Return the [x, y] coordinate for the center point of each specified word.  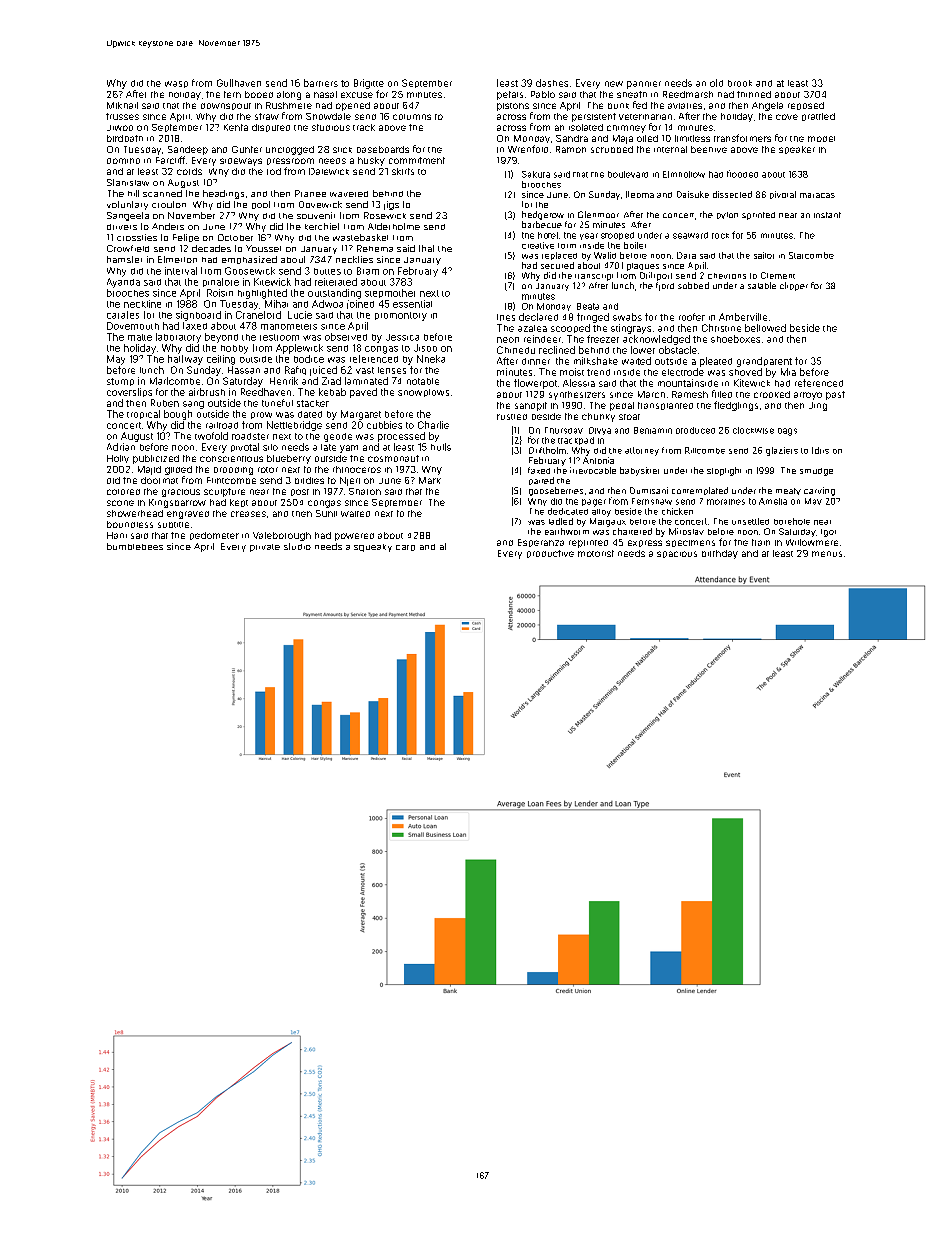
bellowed [765, 328]
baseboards [383, 149]
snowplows [423, 393]
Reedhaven [266, 392]
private [265, 548]
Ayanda [123, 283]
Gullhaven [239, 83]
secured [557, 265]
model [821, 139]
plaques [643, 267]
